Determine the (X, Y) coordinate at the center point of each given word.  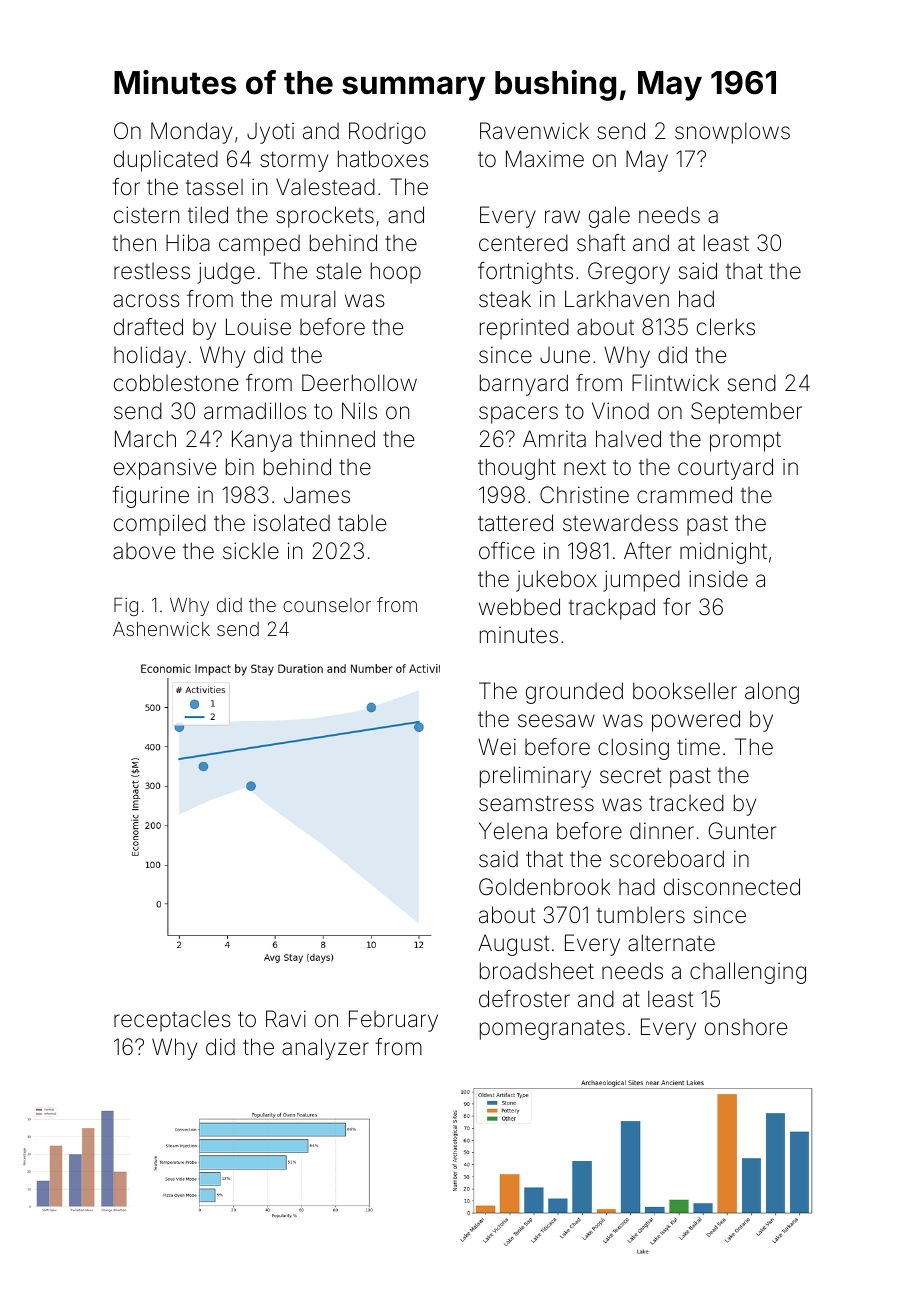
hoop (396, 273)
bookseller (685, 691)
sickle (251, 551)
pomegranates (552, 1030)
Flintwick (675, 382)
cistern (146, 215)
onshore (746, 1027)
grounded (574, 693)
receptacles (172, 1021)
